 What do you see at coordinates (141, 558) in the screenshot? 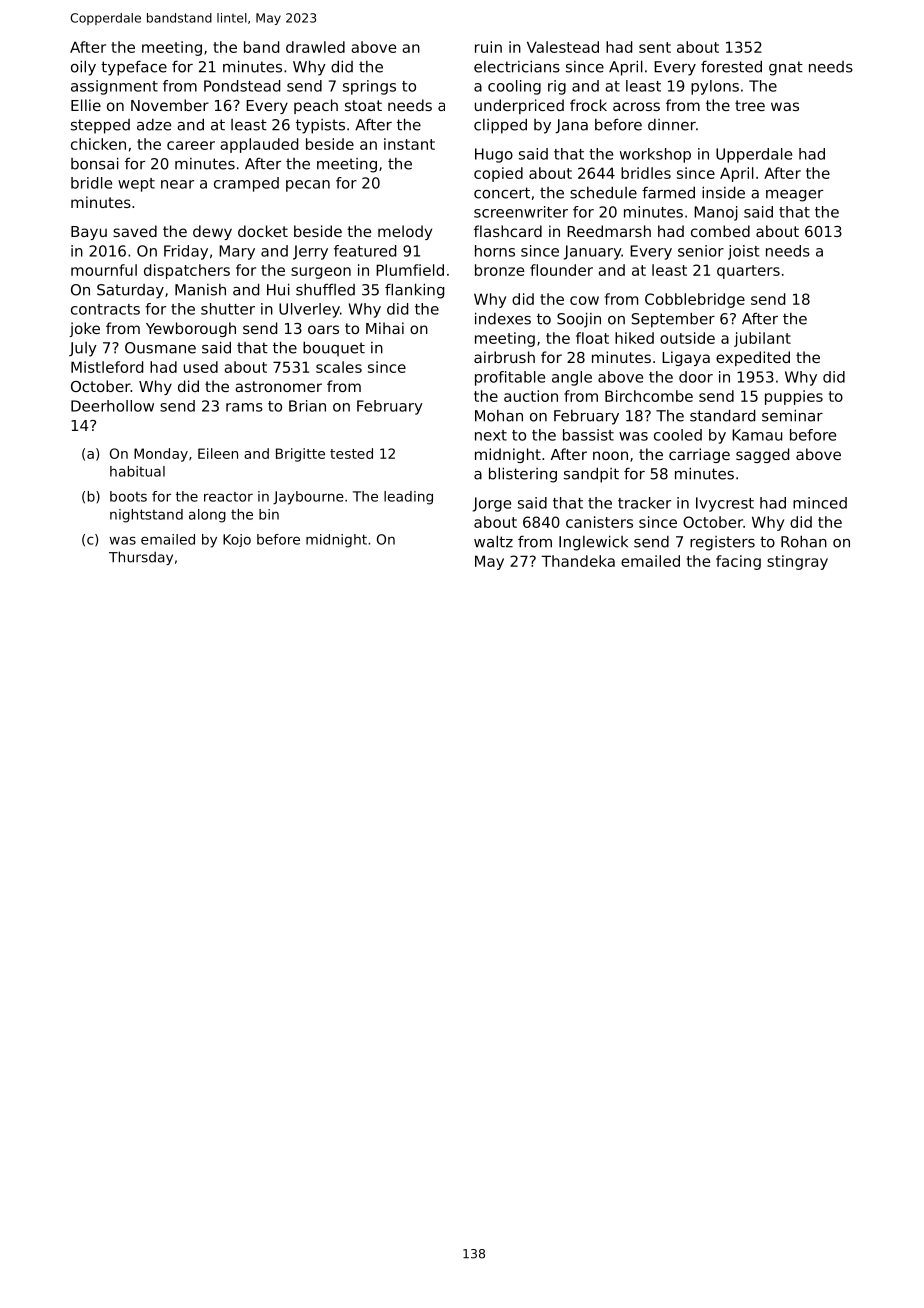
I see `Thursday` at bounding box center [141, 558].
